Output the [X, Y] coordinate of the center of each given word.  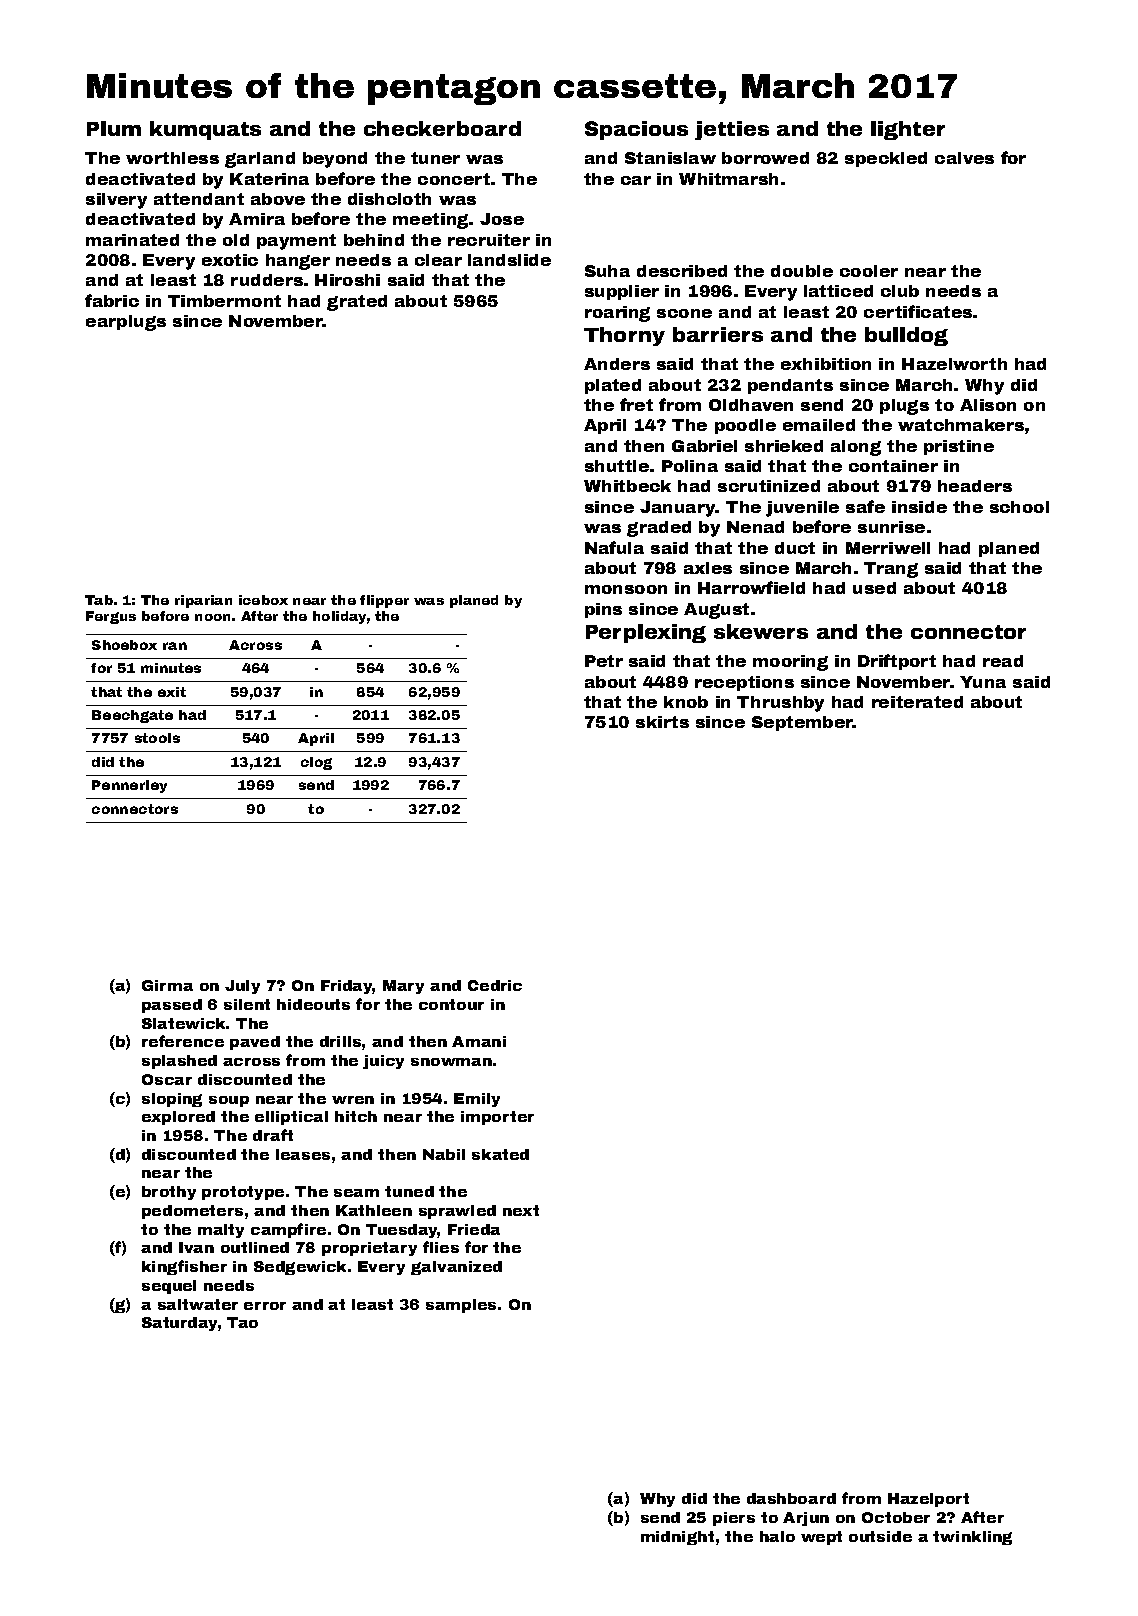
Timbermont [224, 301]
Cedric [495, 985]
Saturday [179, 1324]
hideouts [313, 1004]
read [1003, 661]
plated [613, 386]
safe [865, 506]
